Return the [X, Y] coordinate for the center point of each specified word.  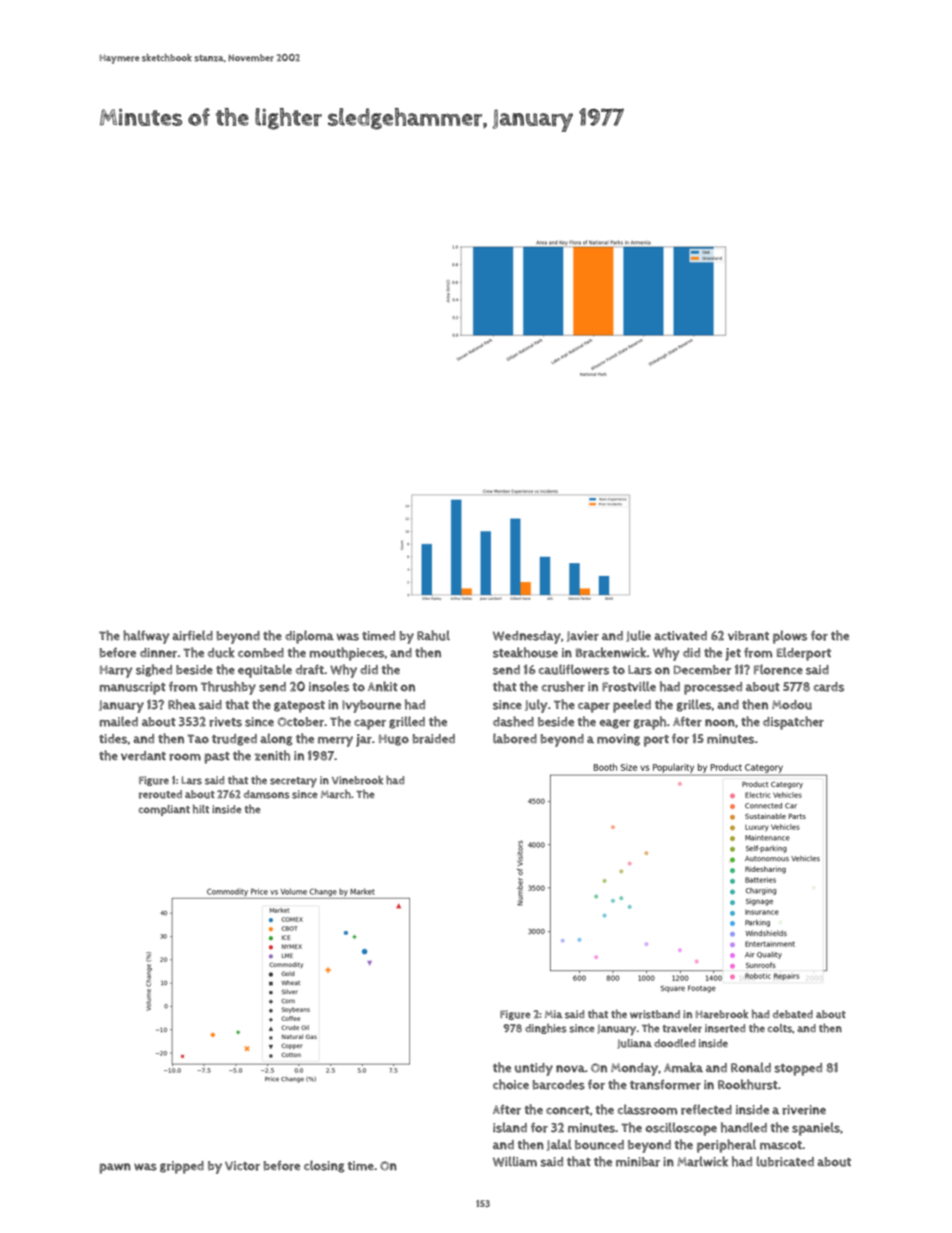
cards [829, 687]
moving [618, 740]
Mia [553, 1014]
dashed [513, 721]
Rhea [182, 704]
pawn [115, 1168]
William [515, 1161]
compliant [164, 810]
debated [793, 1014]
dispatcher [793, 723]
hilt [201, 809]
